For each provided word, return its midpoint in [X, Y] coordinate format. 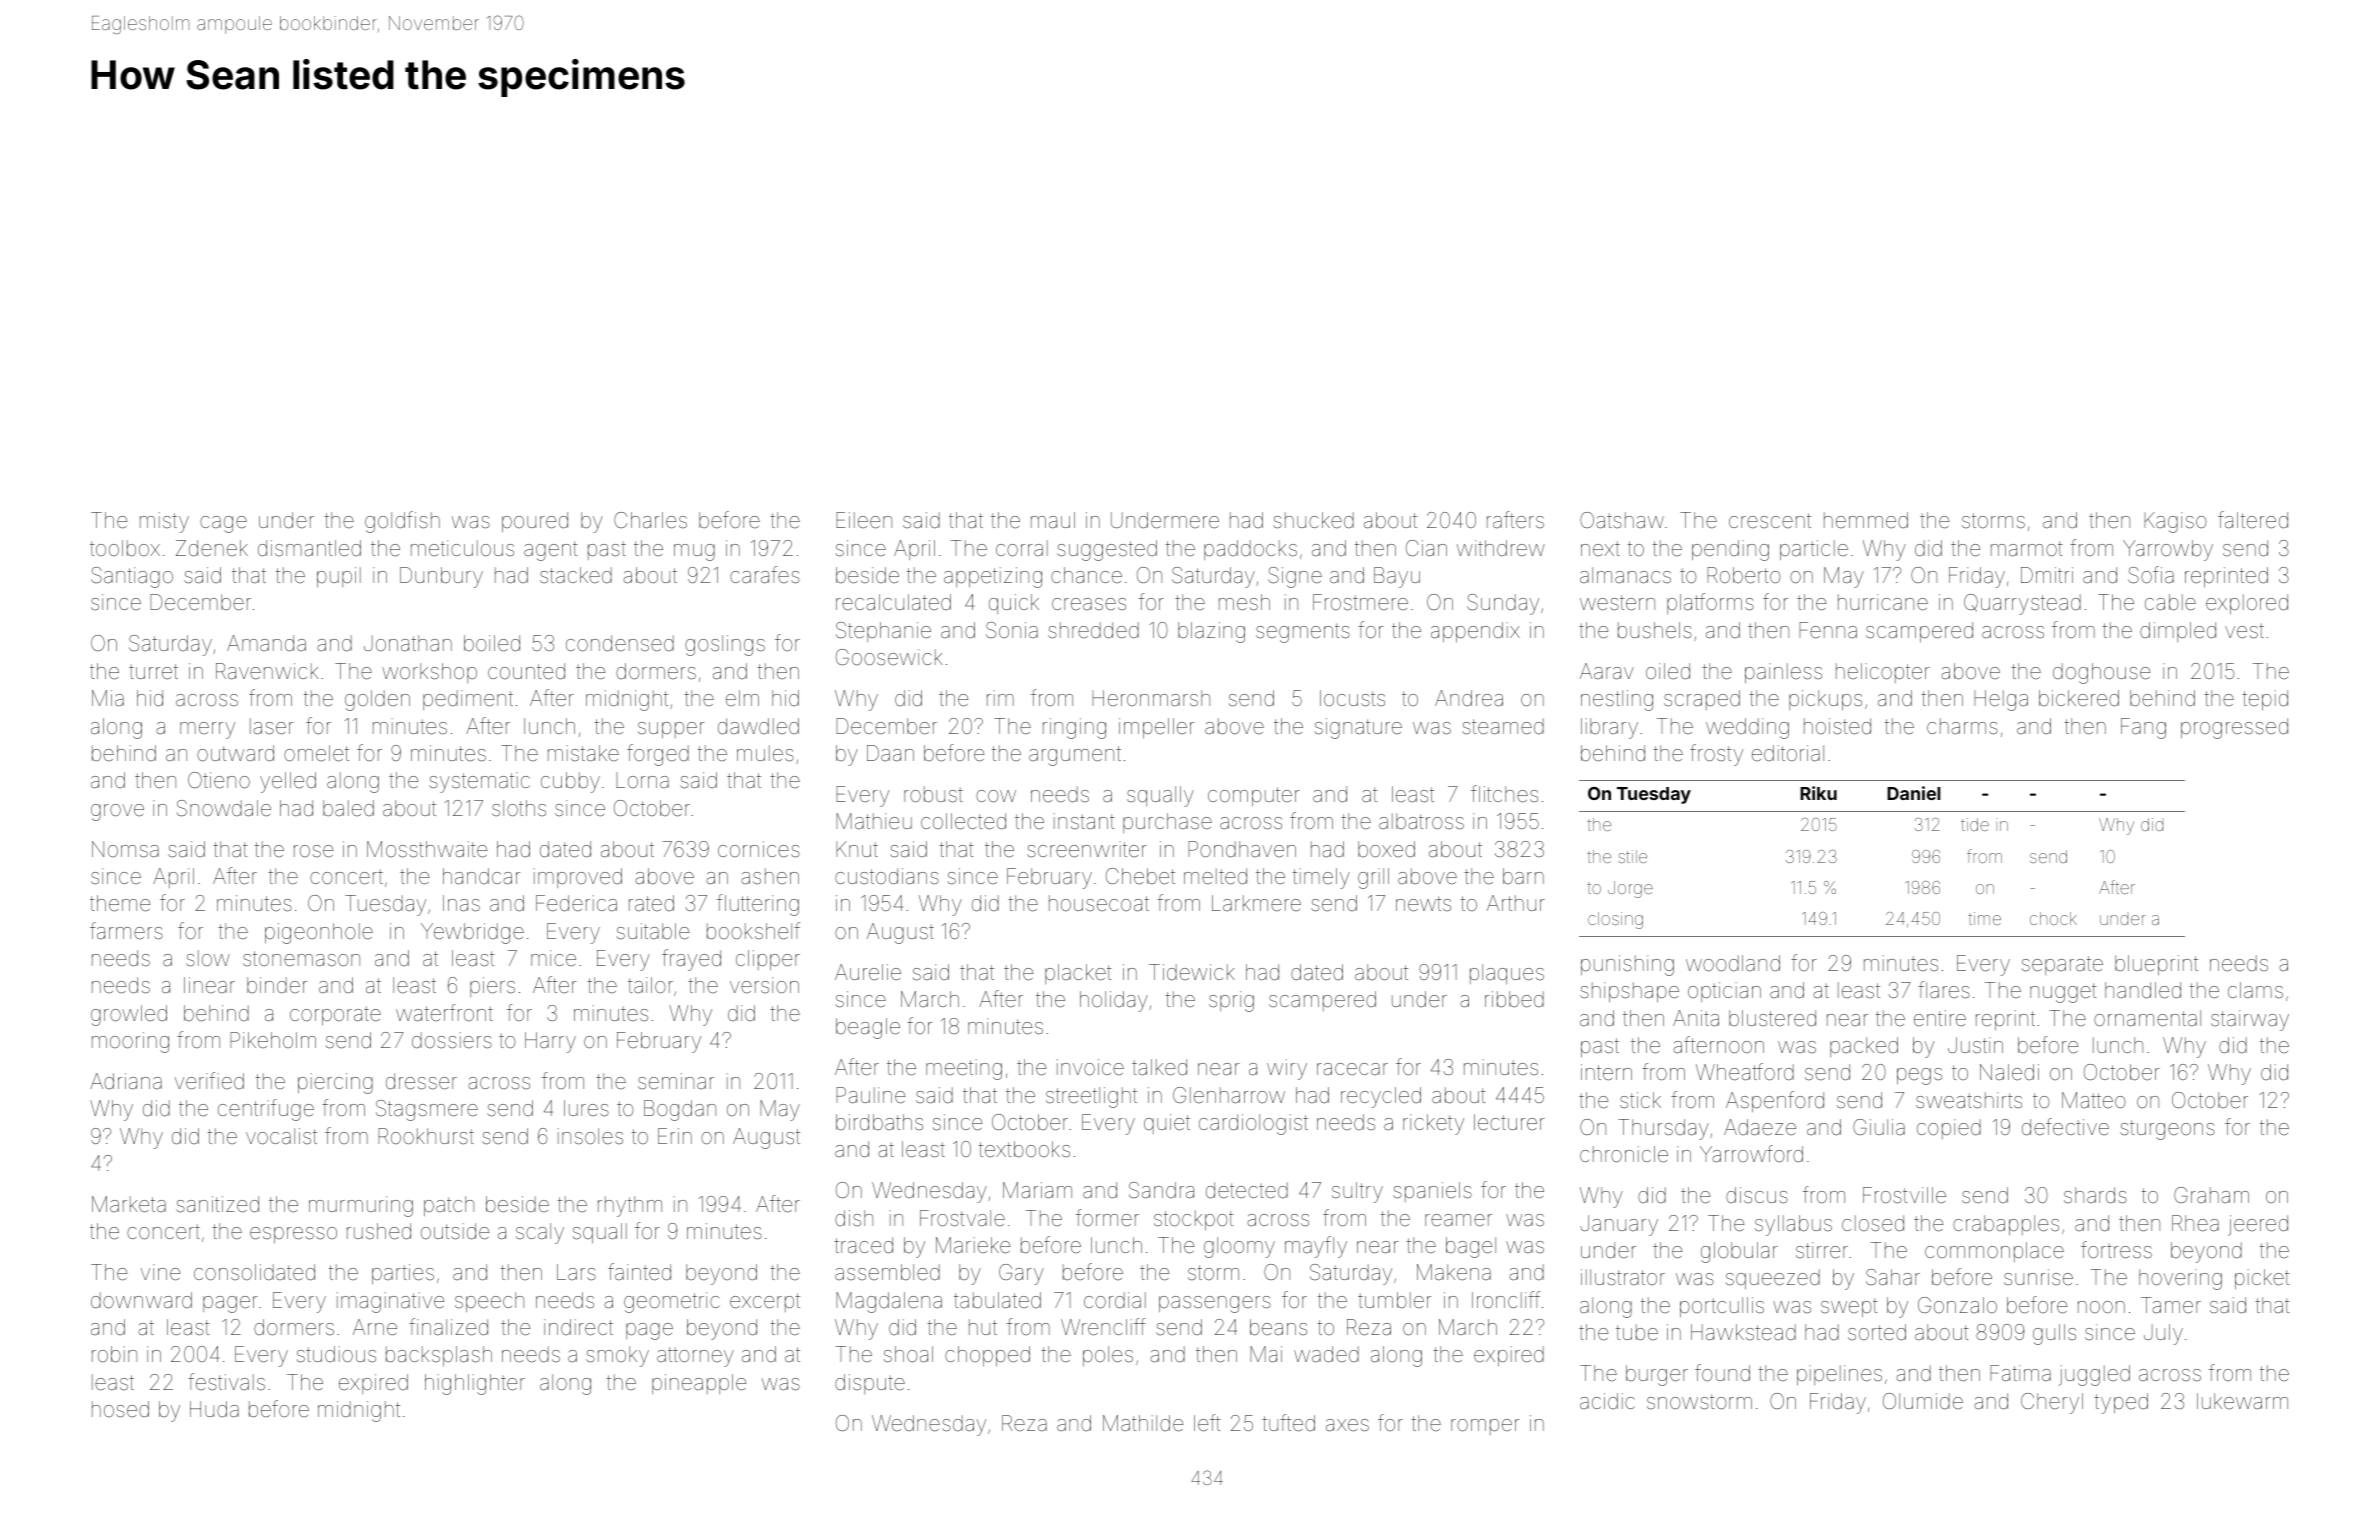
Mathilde [1143, 1423]
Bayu [1397, 577]
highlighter [475, 1384]
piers [492, 987]
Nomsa [125, 849]
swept [1849, 1307]
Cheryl [2052, 1403]
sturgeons [2167, 1130]
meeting [964, 1069]
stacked [576, 575]
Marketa [129, 1204]
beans [1278, 1327]
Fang [2143, 728]
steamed [1503, 726]
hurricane [1883, 602]
